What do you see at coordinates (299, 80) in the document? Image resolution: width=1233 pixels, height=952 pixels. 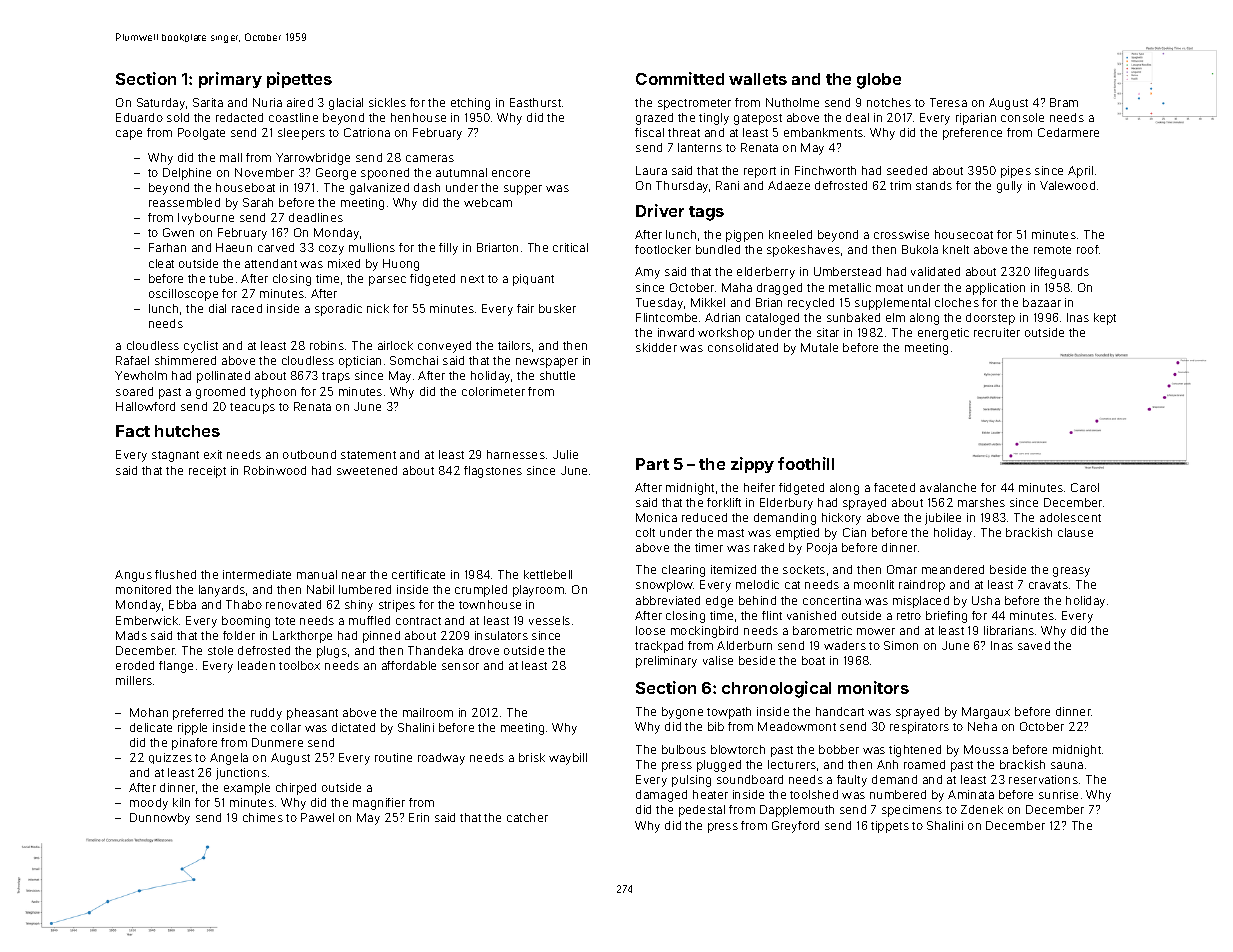 I see `pipettes` at bounding box center [299, 80].
